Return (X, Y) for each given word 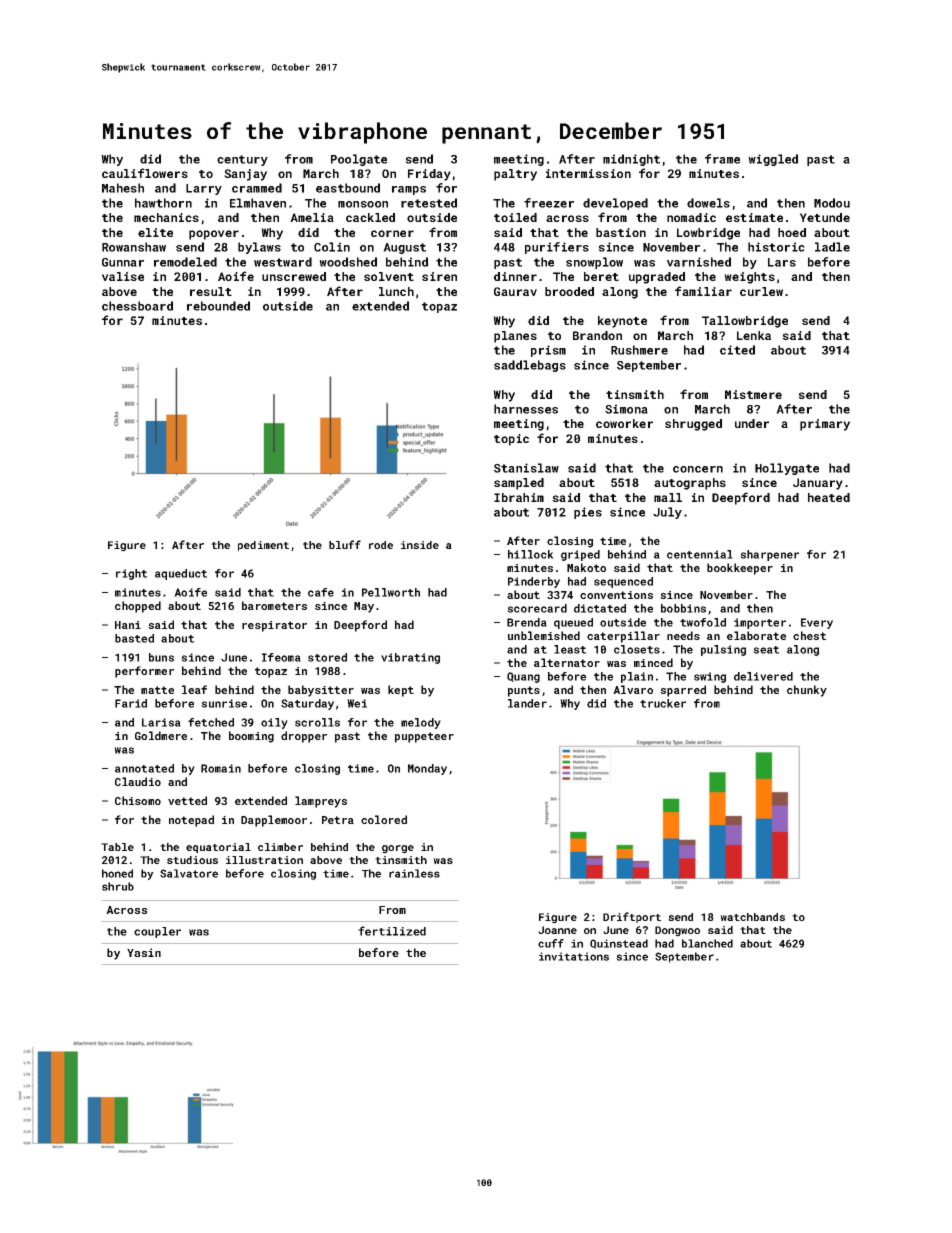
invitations (574, 956)
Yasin (144, 952)
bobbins (683, 608)
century (242, 160)
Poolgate (359, 160)
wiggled (773, 160)
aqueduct (181, 574)
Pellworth (391, 592)
